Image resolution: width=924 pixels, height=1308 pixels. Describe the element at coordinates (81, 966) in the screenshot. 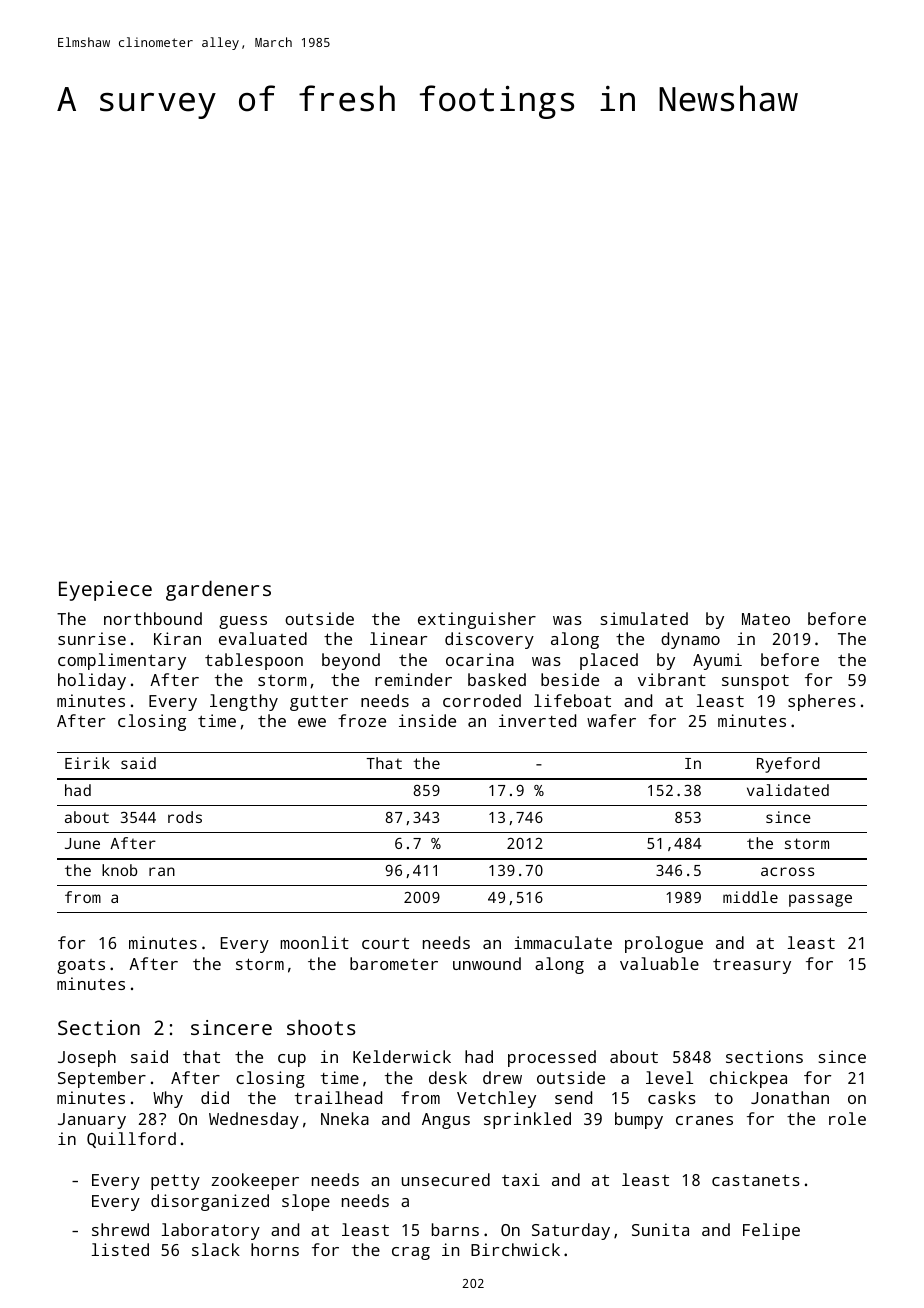

I see `goats` at that location.
